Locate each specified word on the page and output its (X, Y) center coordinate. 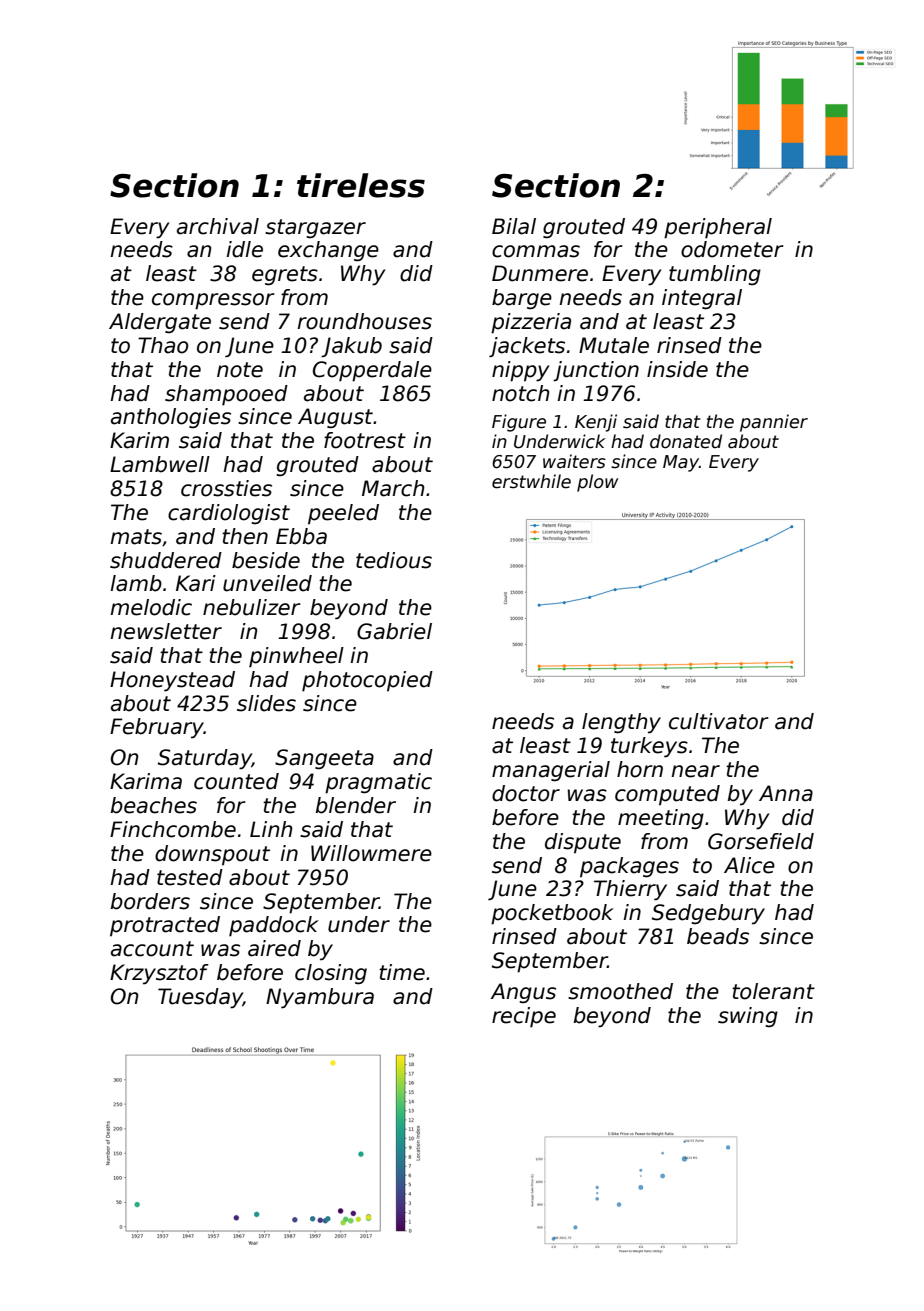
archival (218, 226)
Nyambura (320, 998)
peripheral (718, 228)
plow (597, 483)
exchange (328, 251)
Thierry (630, 890)
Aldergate (160, 323)
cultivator (719, 721)
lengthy (621, 723)
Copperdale (372, 371)
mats (136, 537)
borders (150, 901)
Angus (523, 993)
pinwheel (296, 657)
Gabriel (394, 631)
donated (686, 441)
